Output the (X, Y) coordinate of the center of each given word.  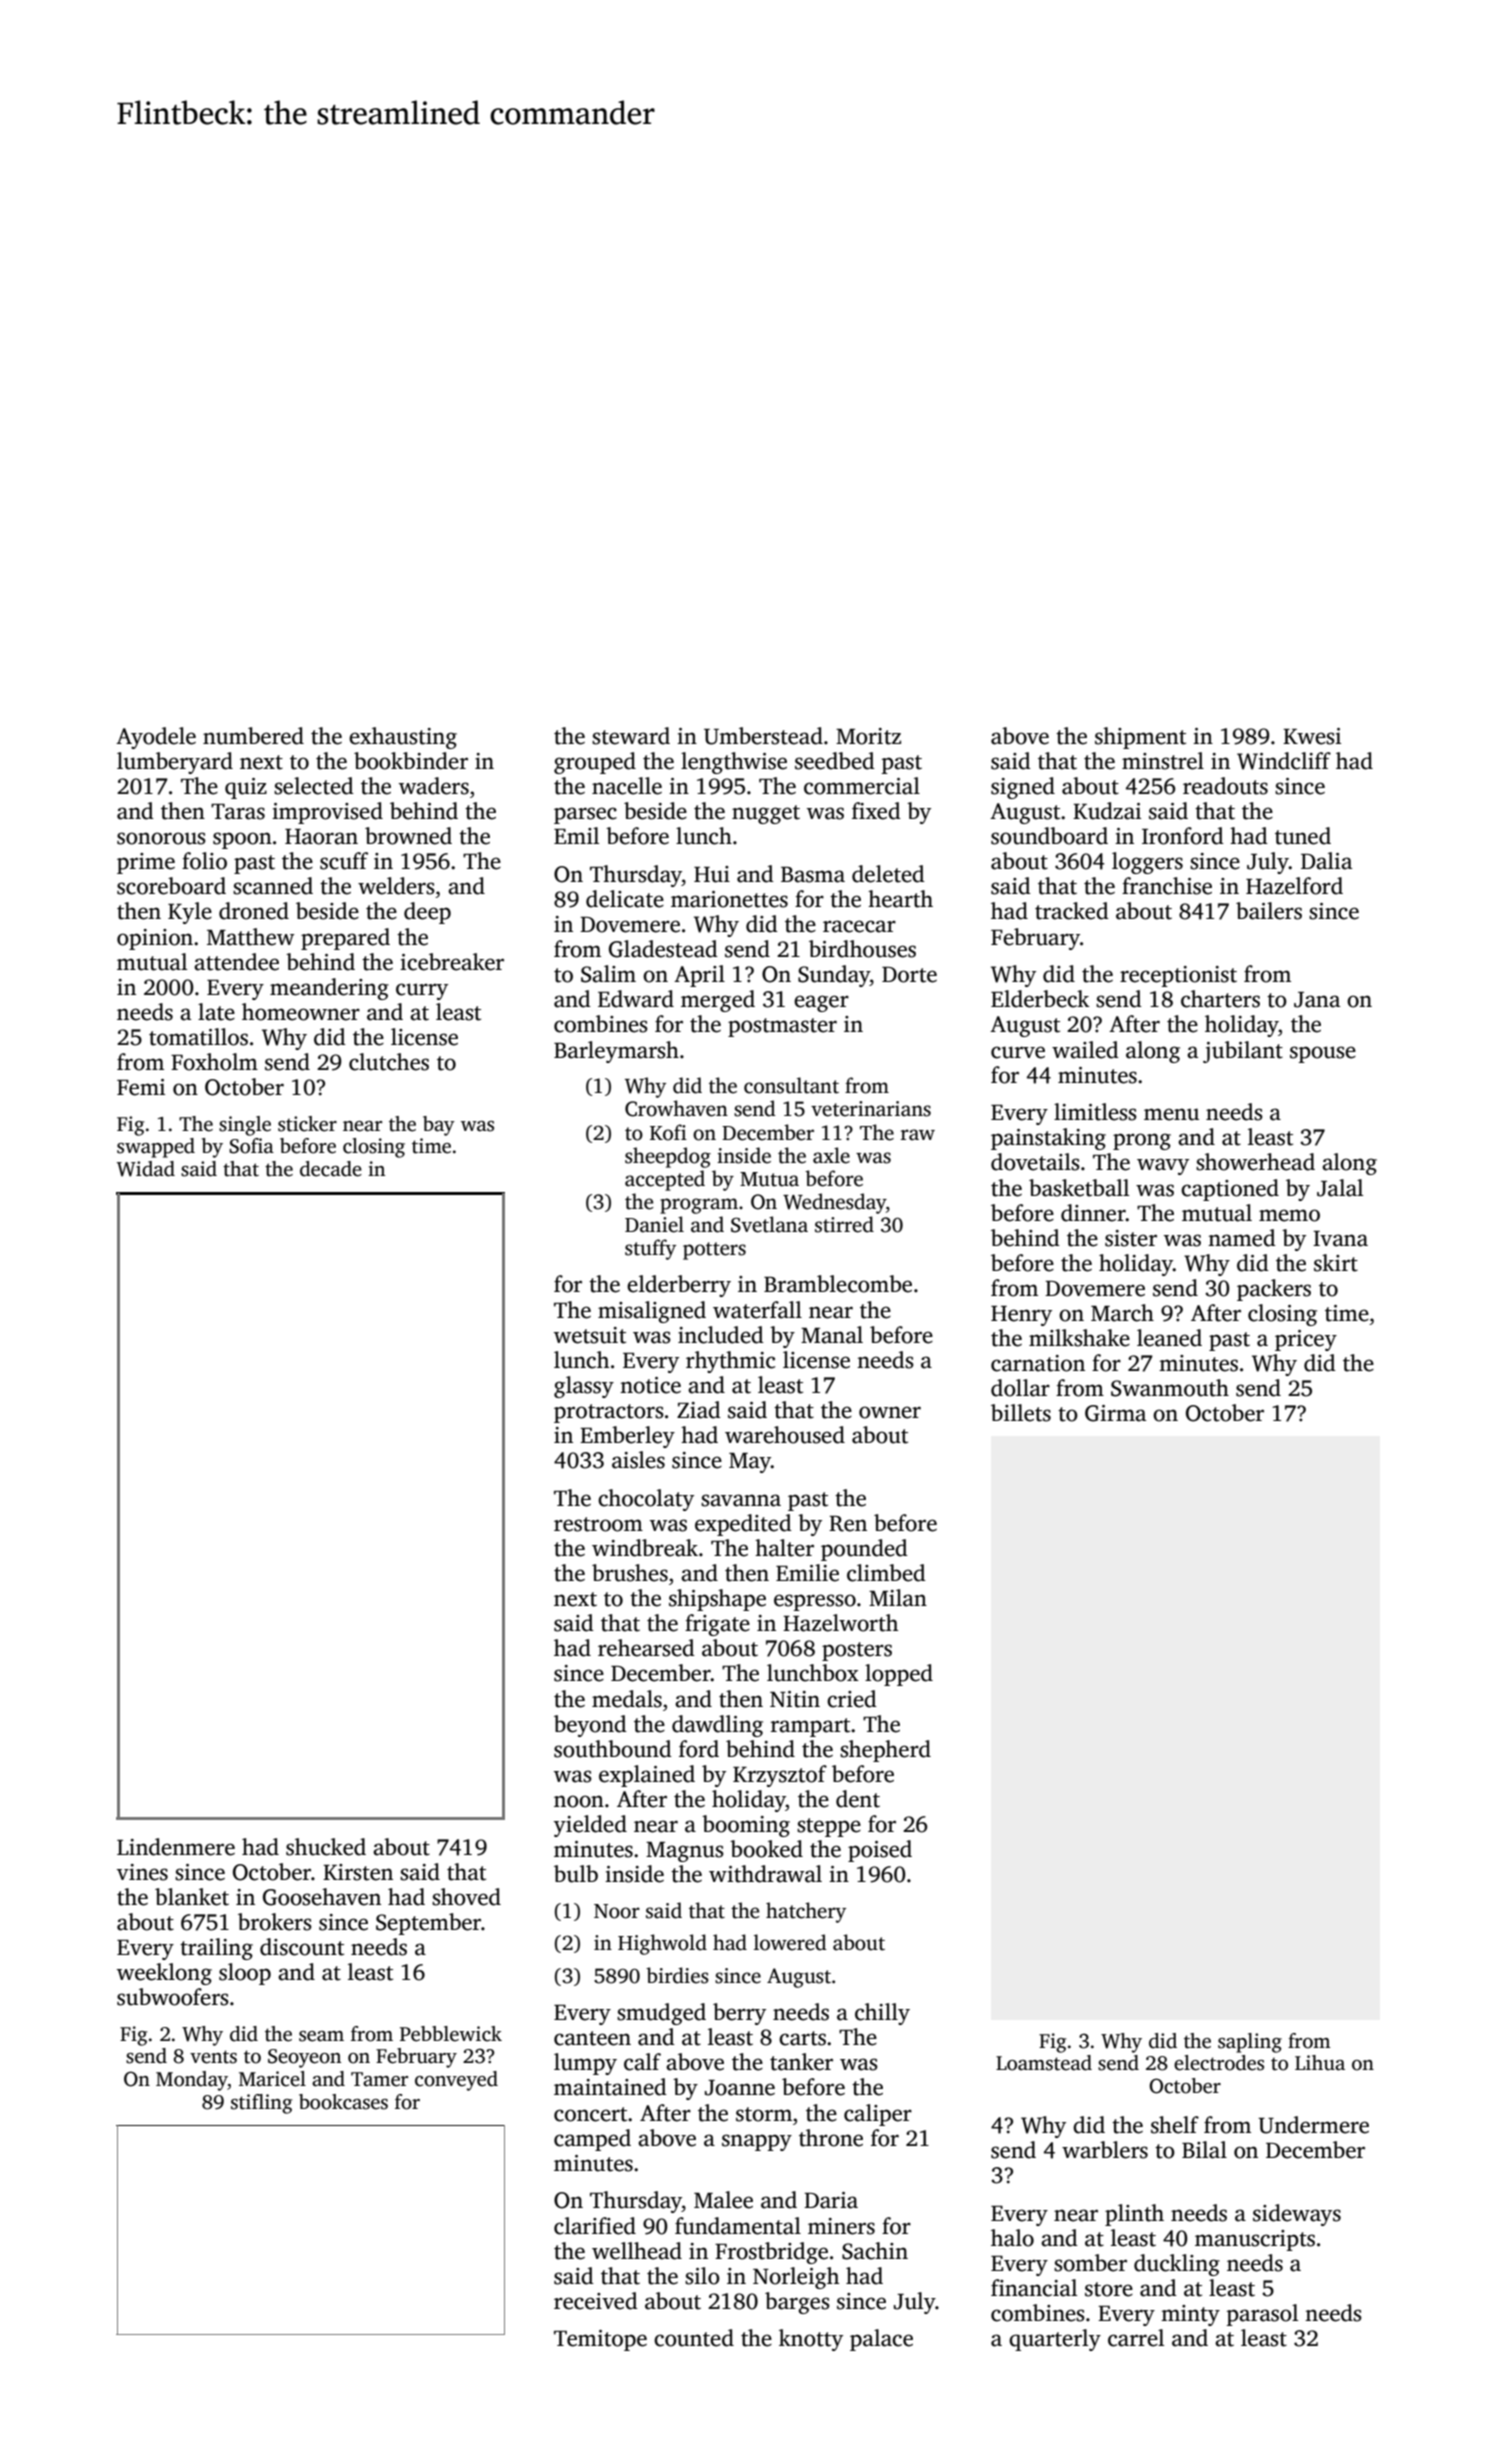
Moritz (868, 736)
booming (746, 1826)
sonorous (161, 838)
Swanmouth (1170, 1388)
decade (331, 1169)
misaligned (652, 1312)
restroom (598, 1524)
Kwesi (1312, 736)
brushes (630, 1573)
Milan (898, 1598)
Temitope (600, 2340)
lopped (899, 1675)
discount (302, 1947)
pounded (864, 1550)
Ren (848, 1524)
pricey (1306, 1340)
